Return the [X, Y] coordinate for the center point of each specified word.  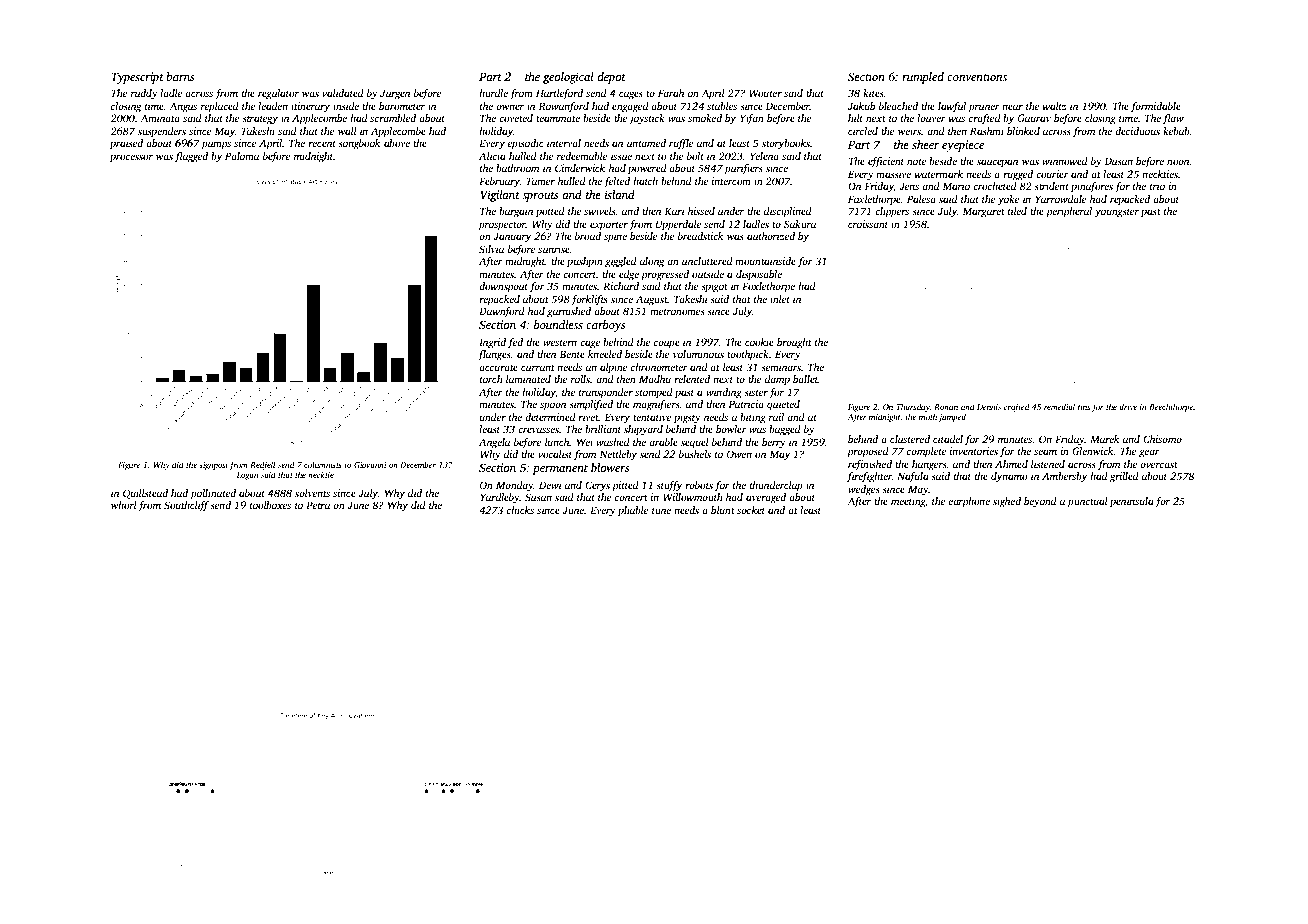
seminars [781, 367]
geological [568, 78]
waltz [1054, 106]
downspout [503, 287]
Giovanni [370, 465]
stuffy [669, 486]
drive [1128, 406]
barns [180, 76]
